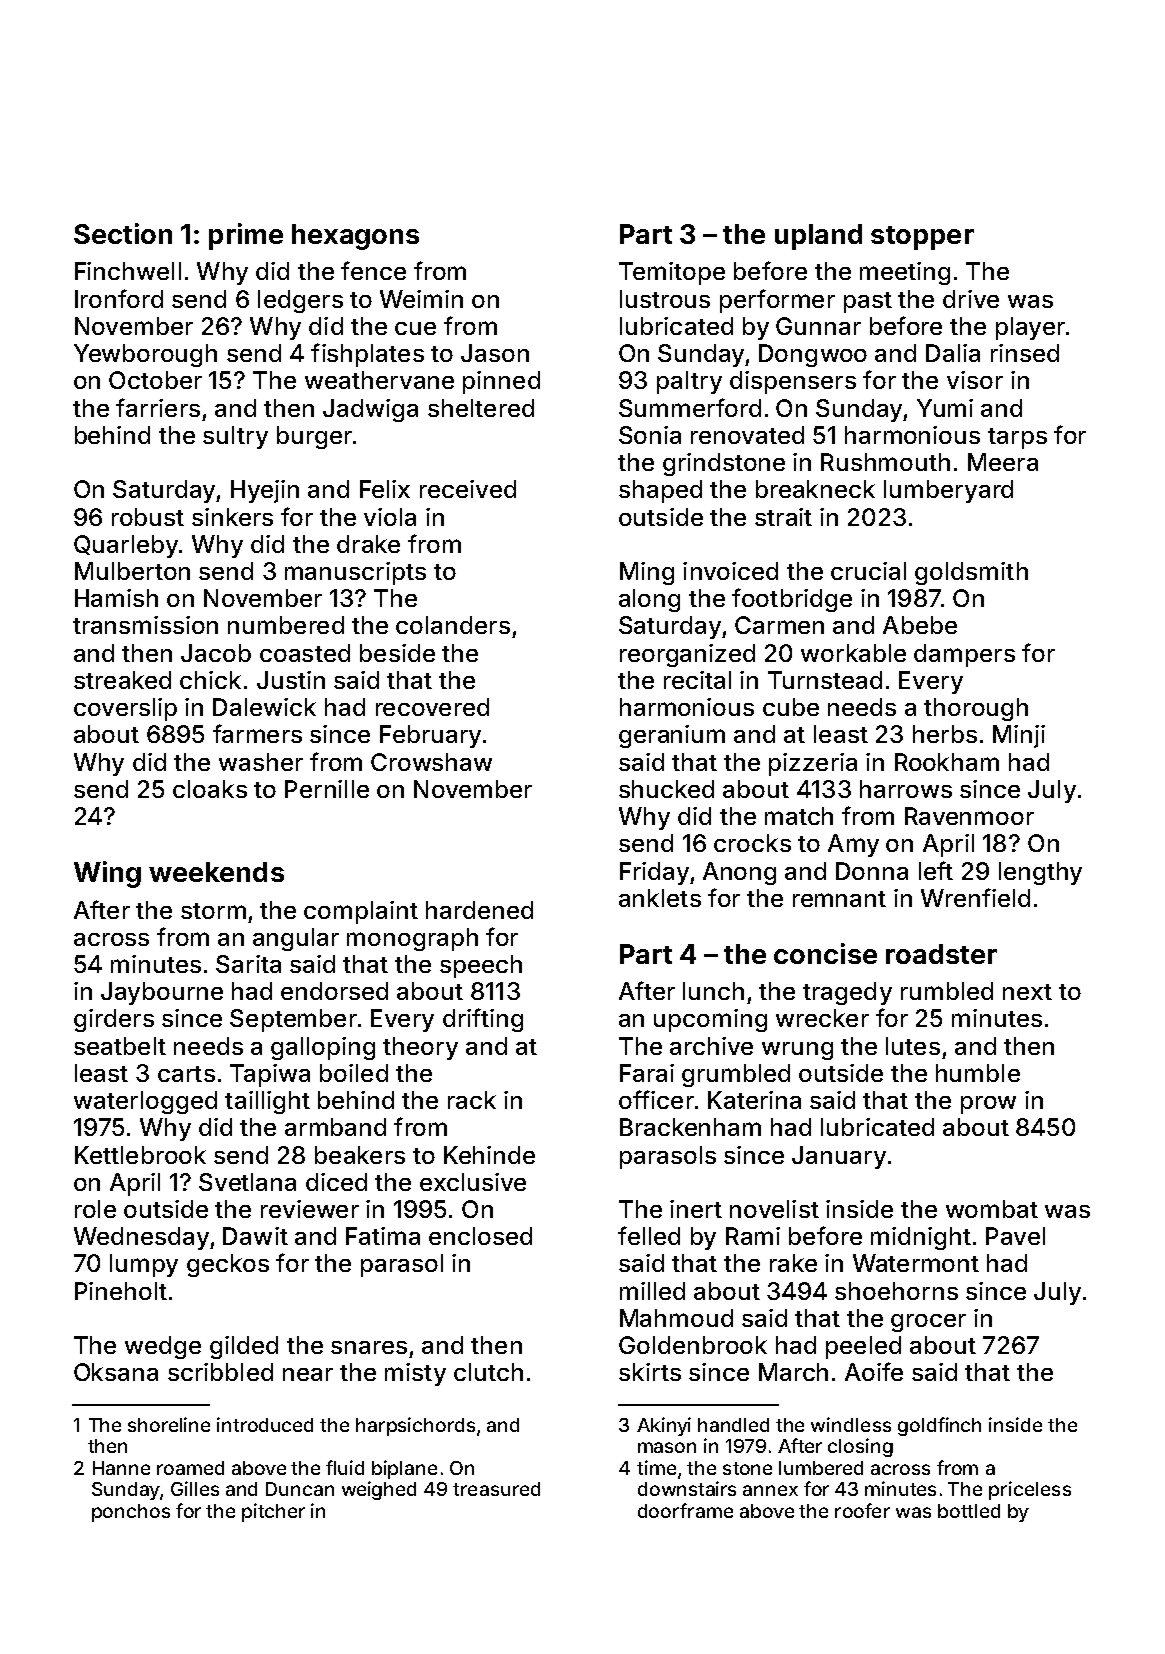 The width and height of the page is (1165, 1654). Describe the element at coordinates (479, 910) in the page. I see `hardened` at that location.
